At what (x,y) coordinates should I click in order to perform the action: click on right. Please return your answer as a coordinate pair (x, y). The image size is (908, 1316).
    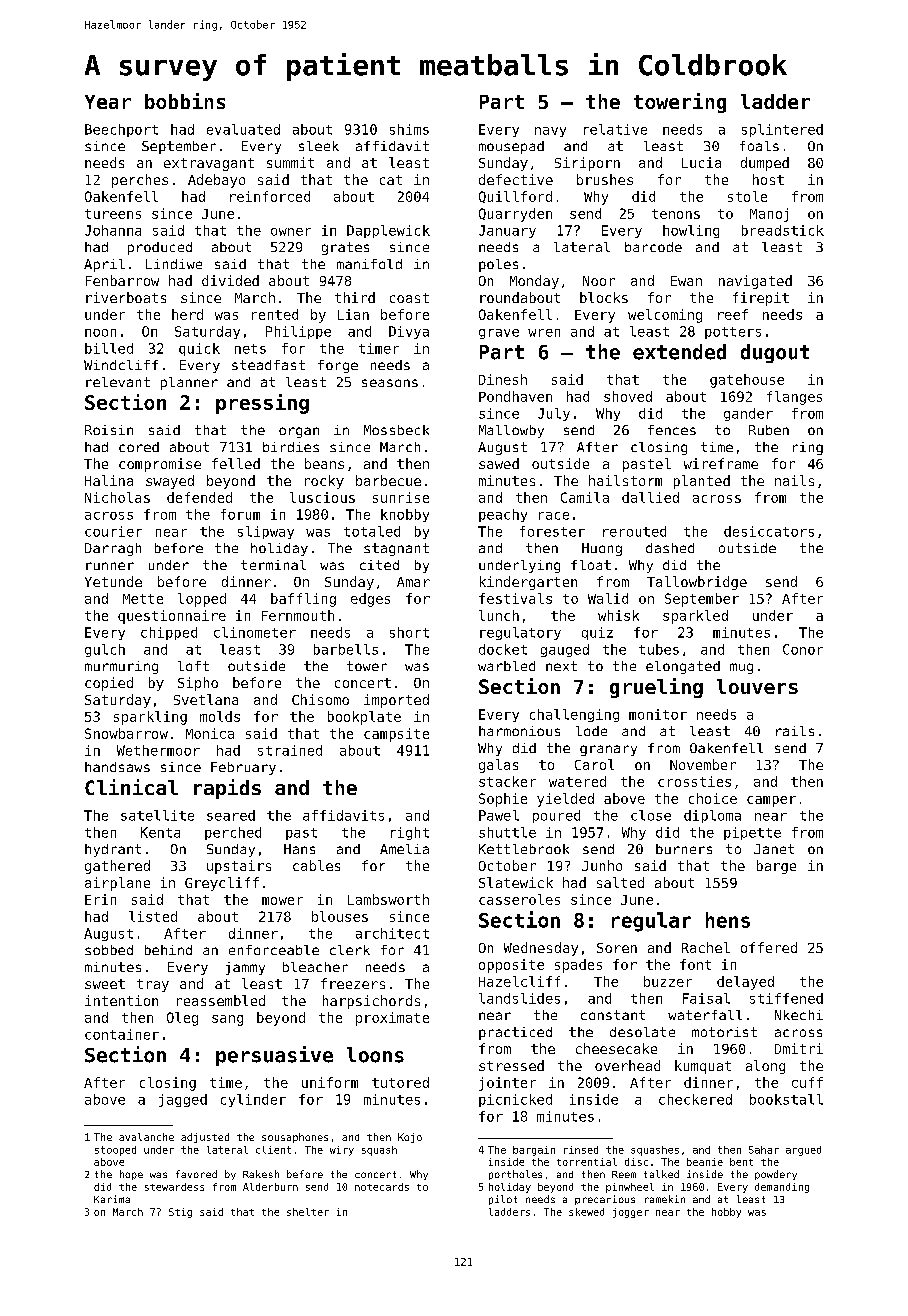
    Looking at the image, I should click on (410, 833).
